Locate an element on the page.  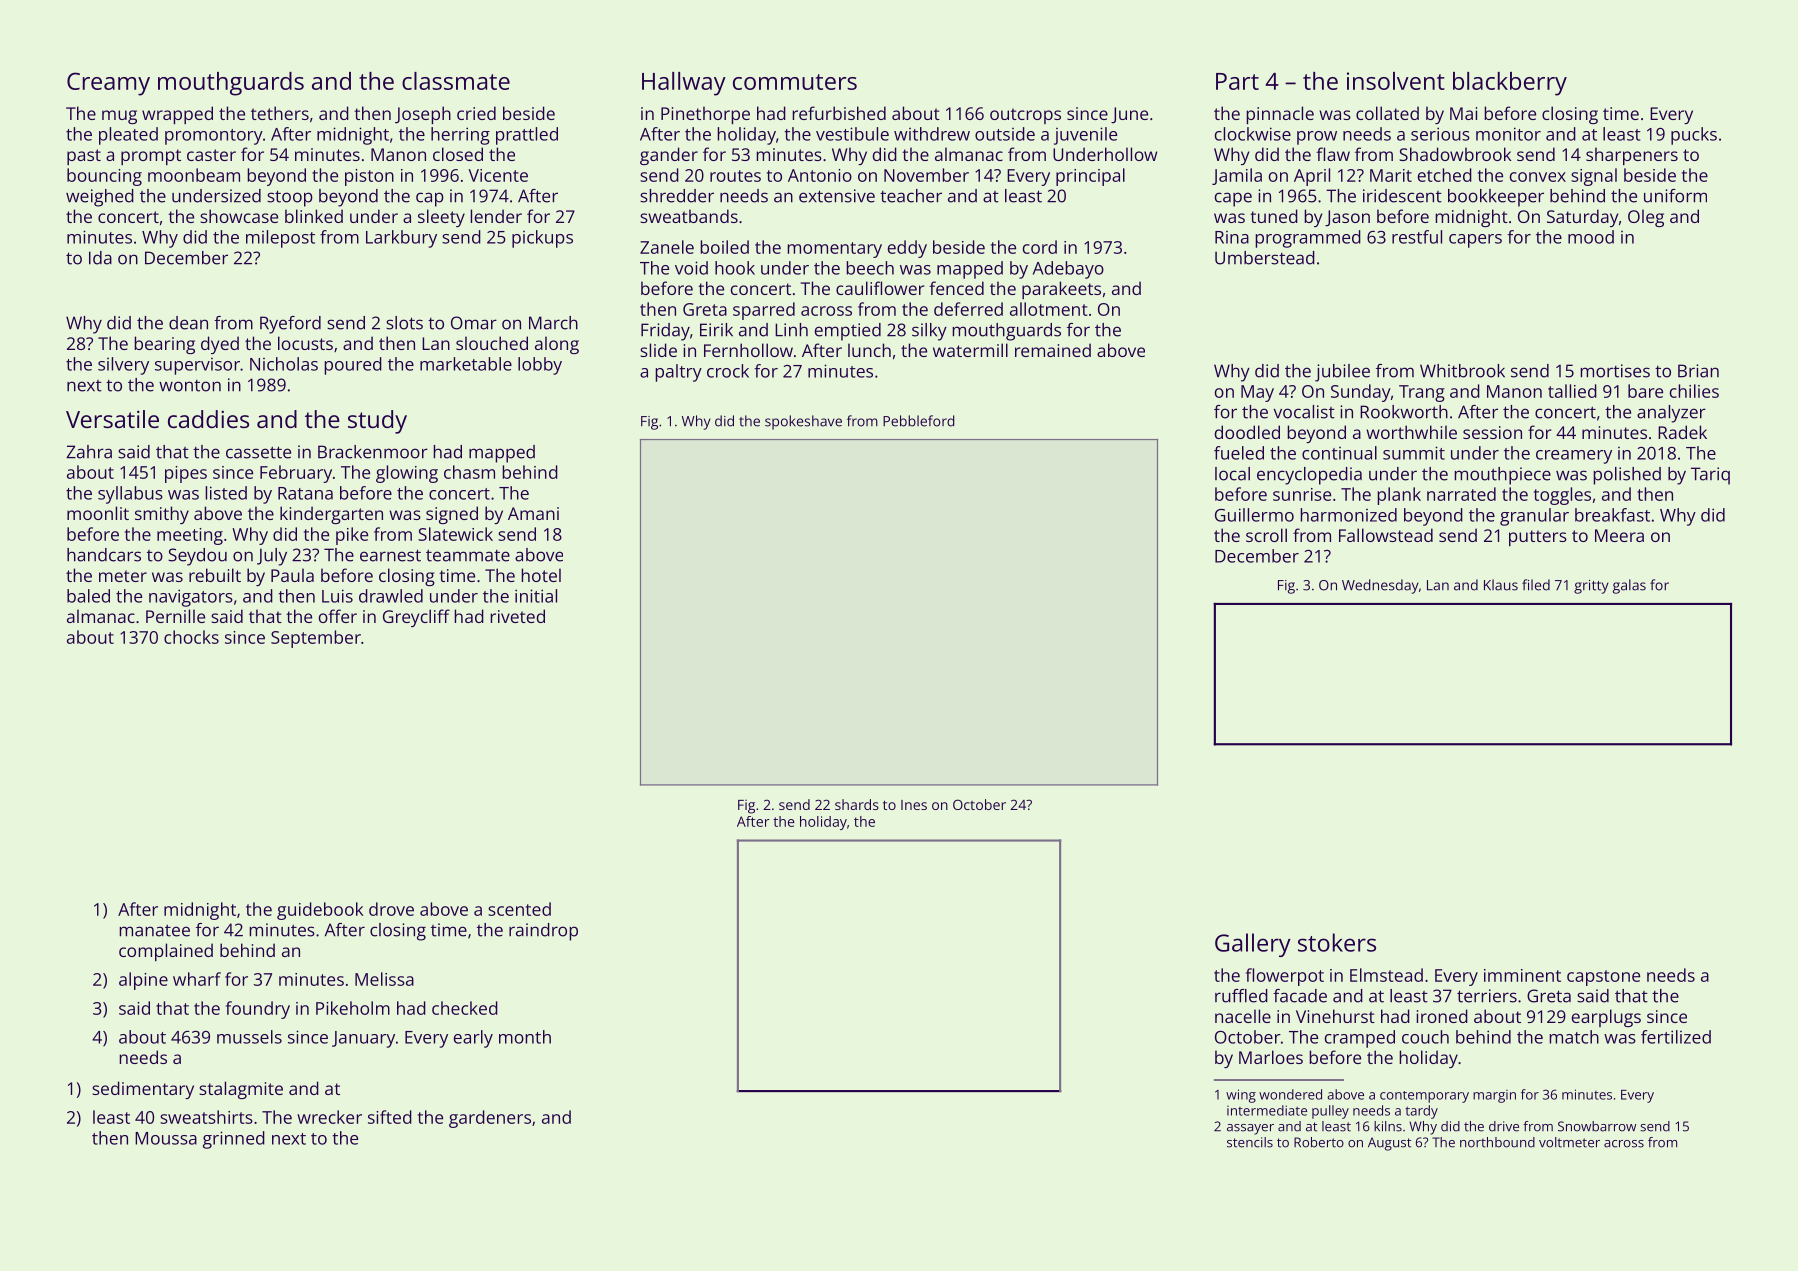
teammate is located at coordinates (468, 555).
